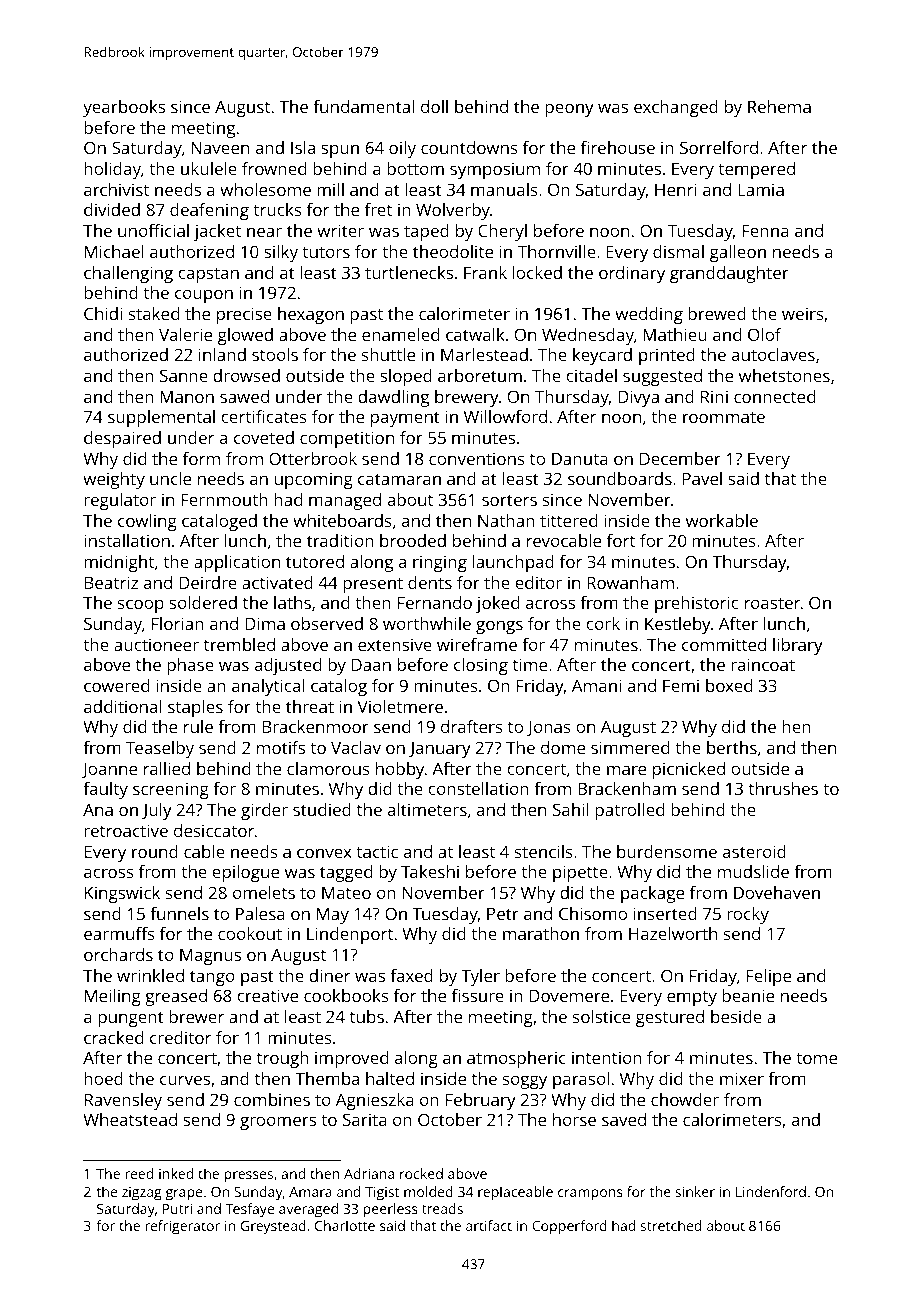 The width and height of the screenshot is (924, 1308). What do you see at coordinates (434, 106) in the screenshot?
I see `doll` at bounding box center [434, 106].
